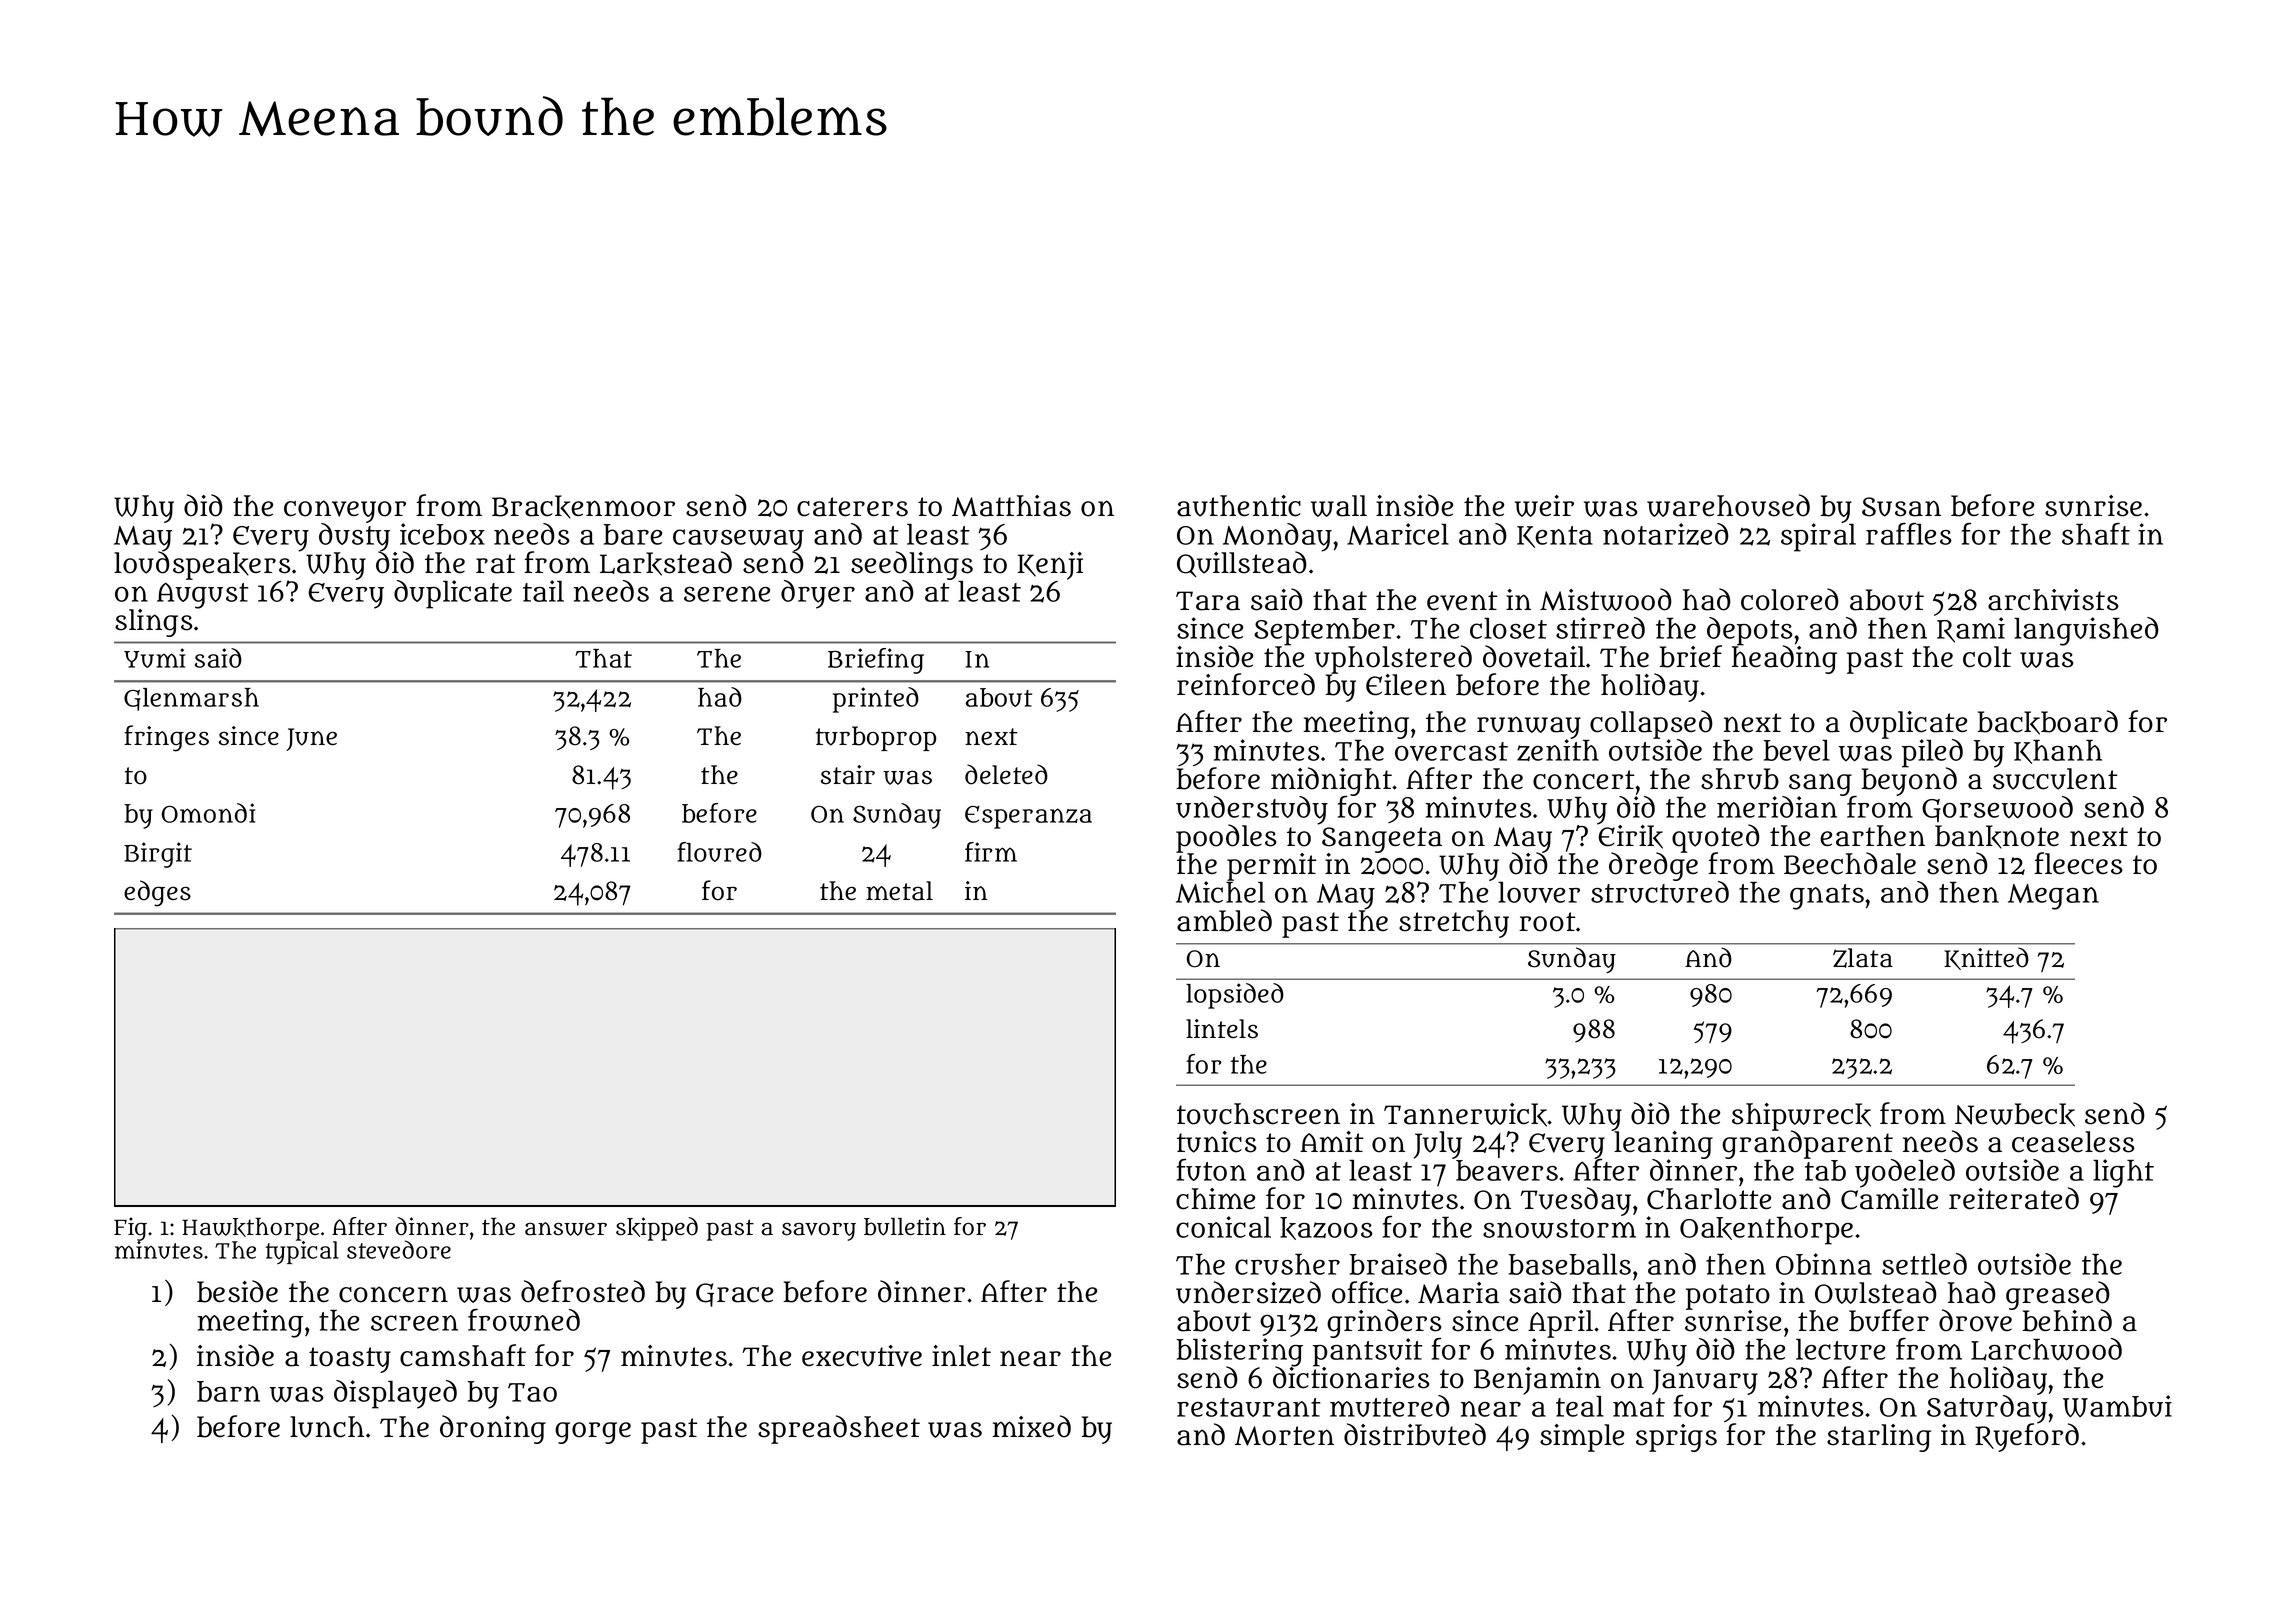  Describe the element at coordinates (1777, 807) in the screenshot. I see `meridian` at that location.
